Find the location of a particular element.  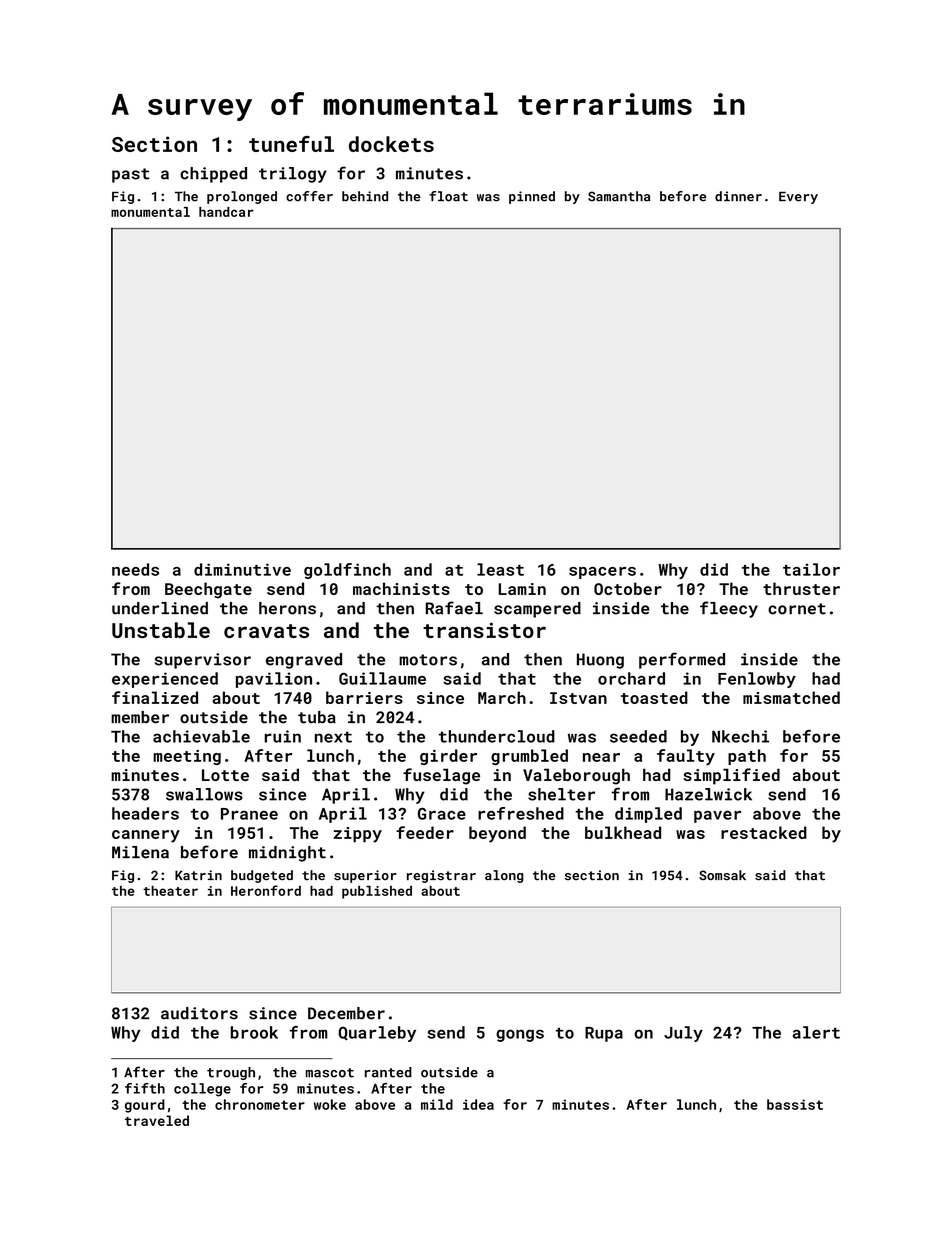

dockets is located at coordinates (391, 144).
